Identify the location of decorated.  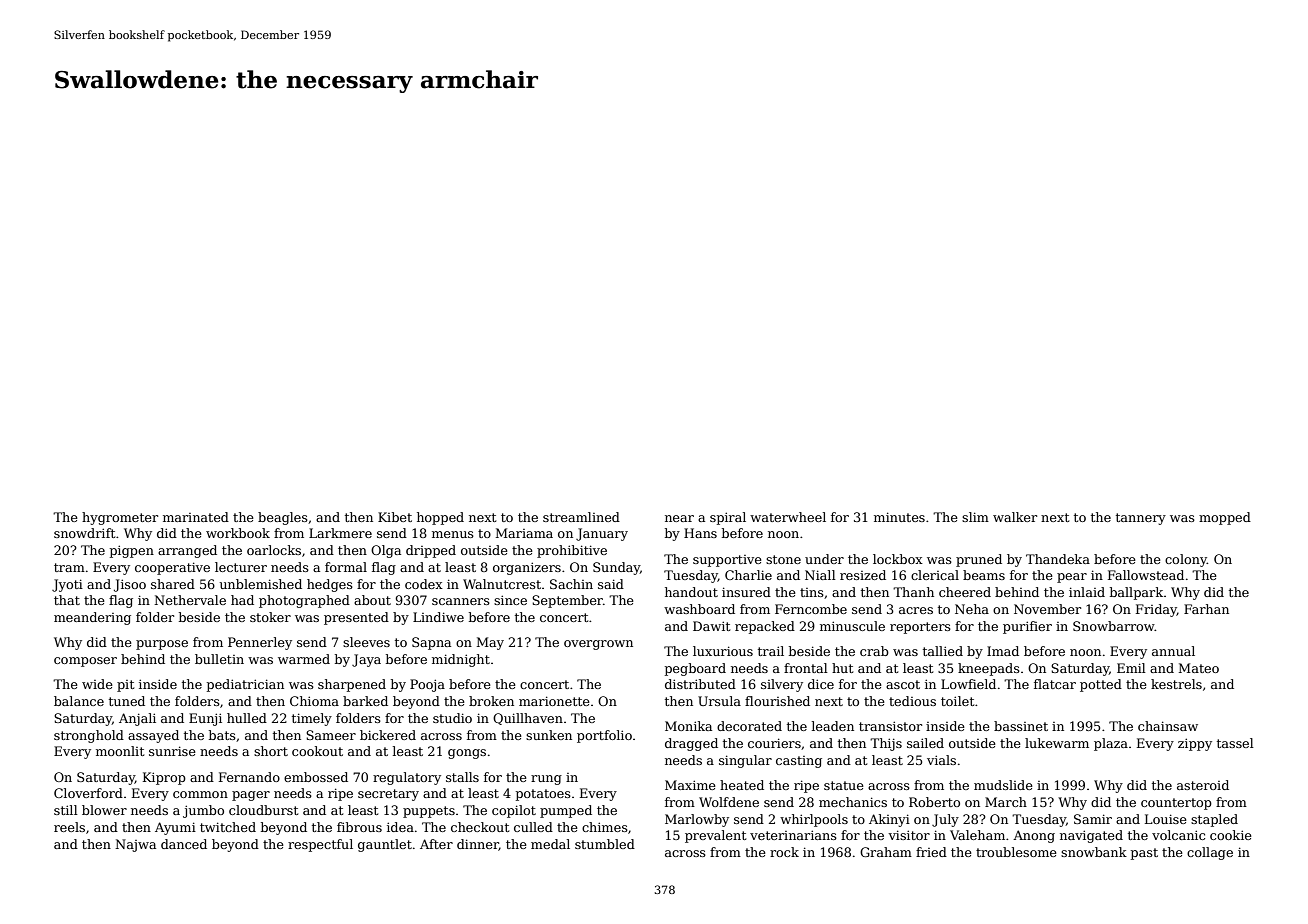
(749, 726).
